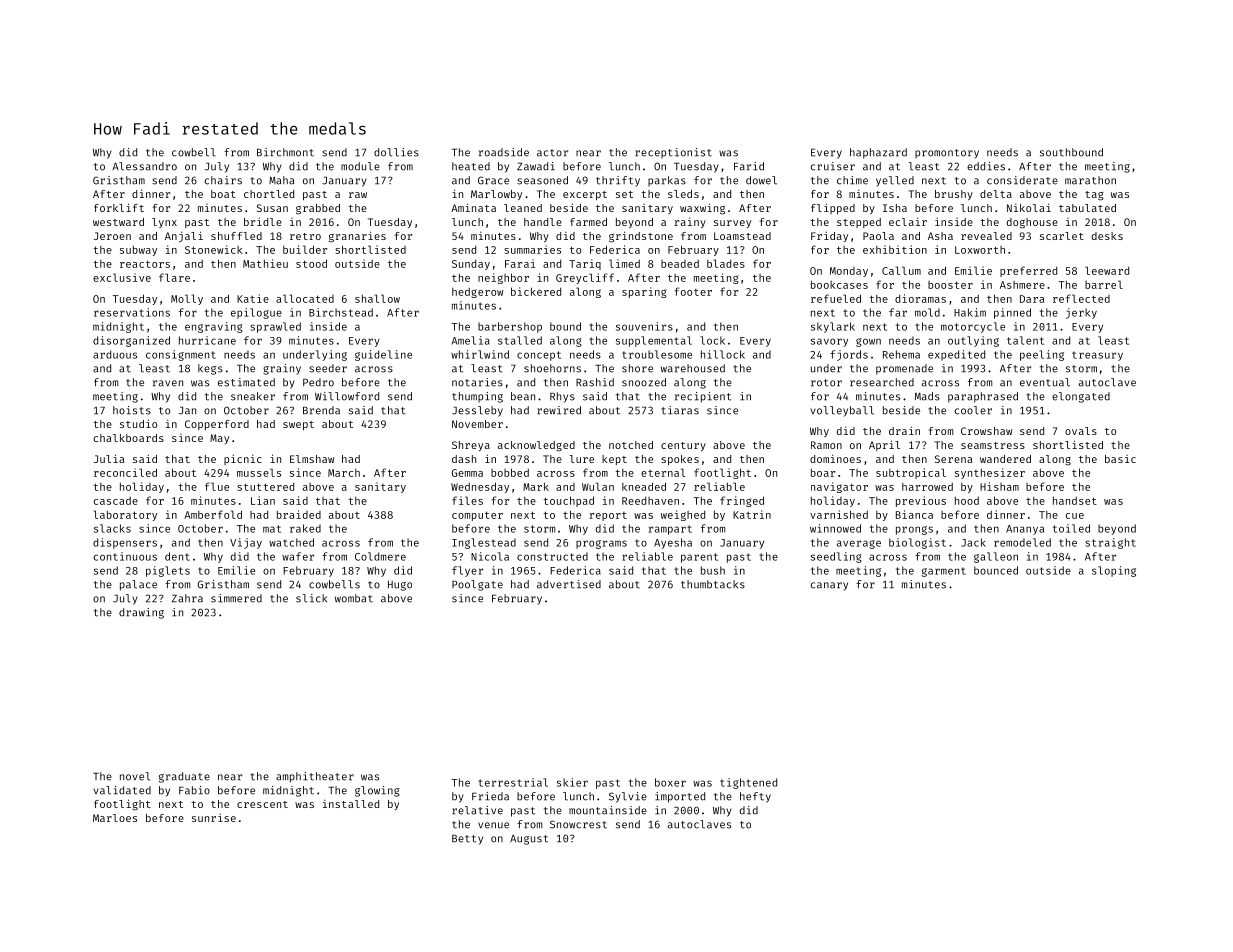  Describe the element at coordinates (833, 327) in the document. I see `skylark` at that location.
